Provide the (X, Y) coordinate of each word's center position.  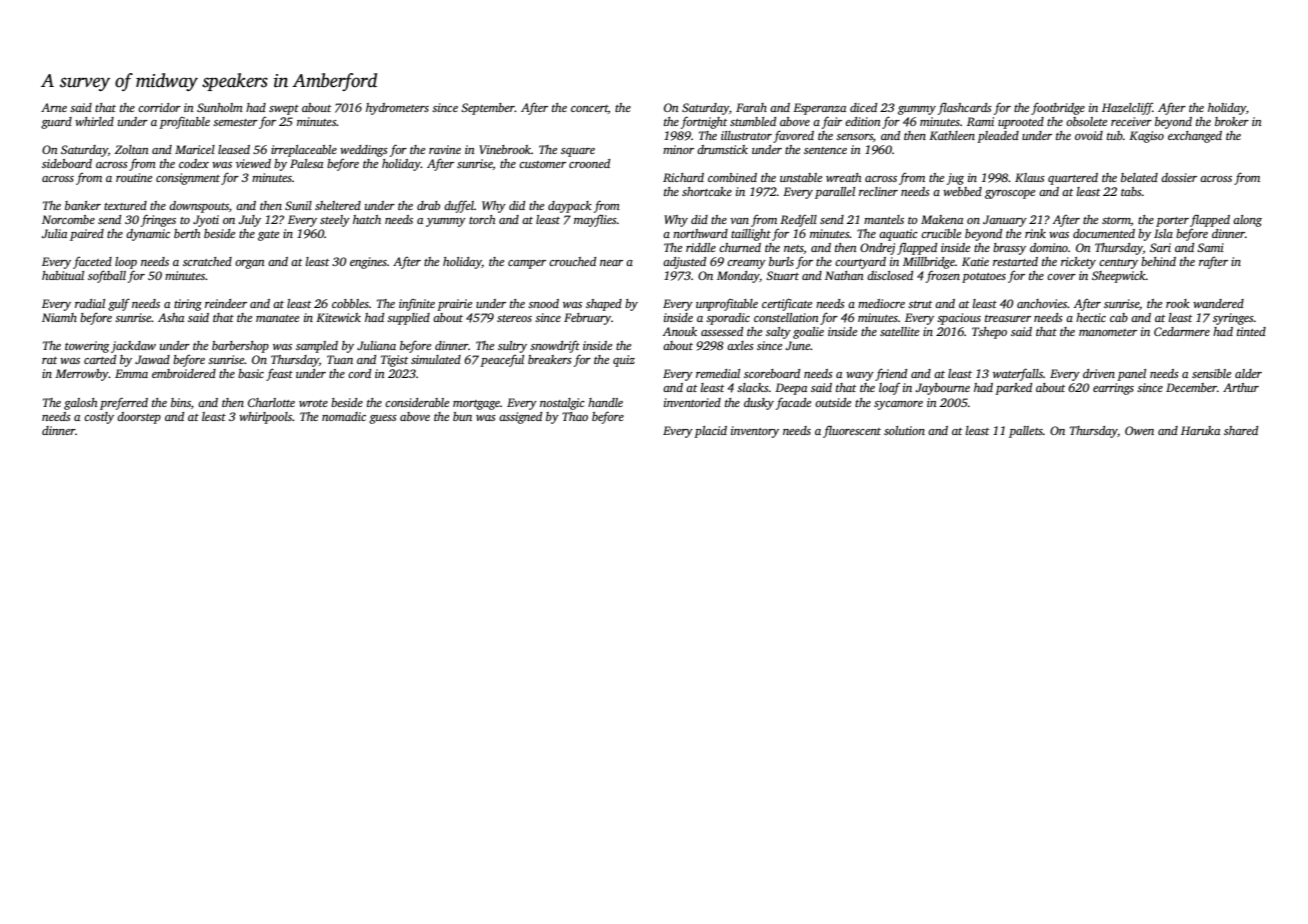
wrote (313, 403)
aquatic (898, 235)
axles (740, 345)
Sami (1210, 247)
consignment (188, 179)
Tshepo (989, 333)
